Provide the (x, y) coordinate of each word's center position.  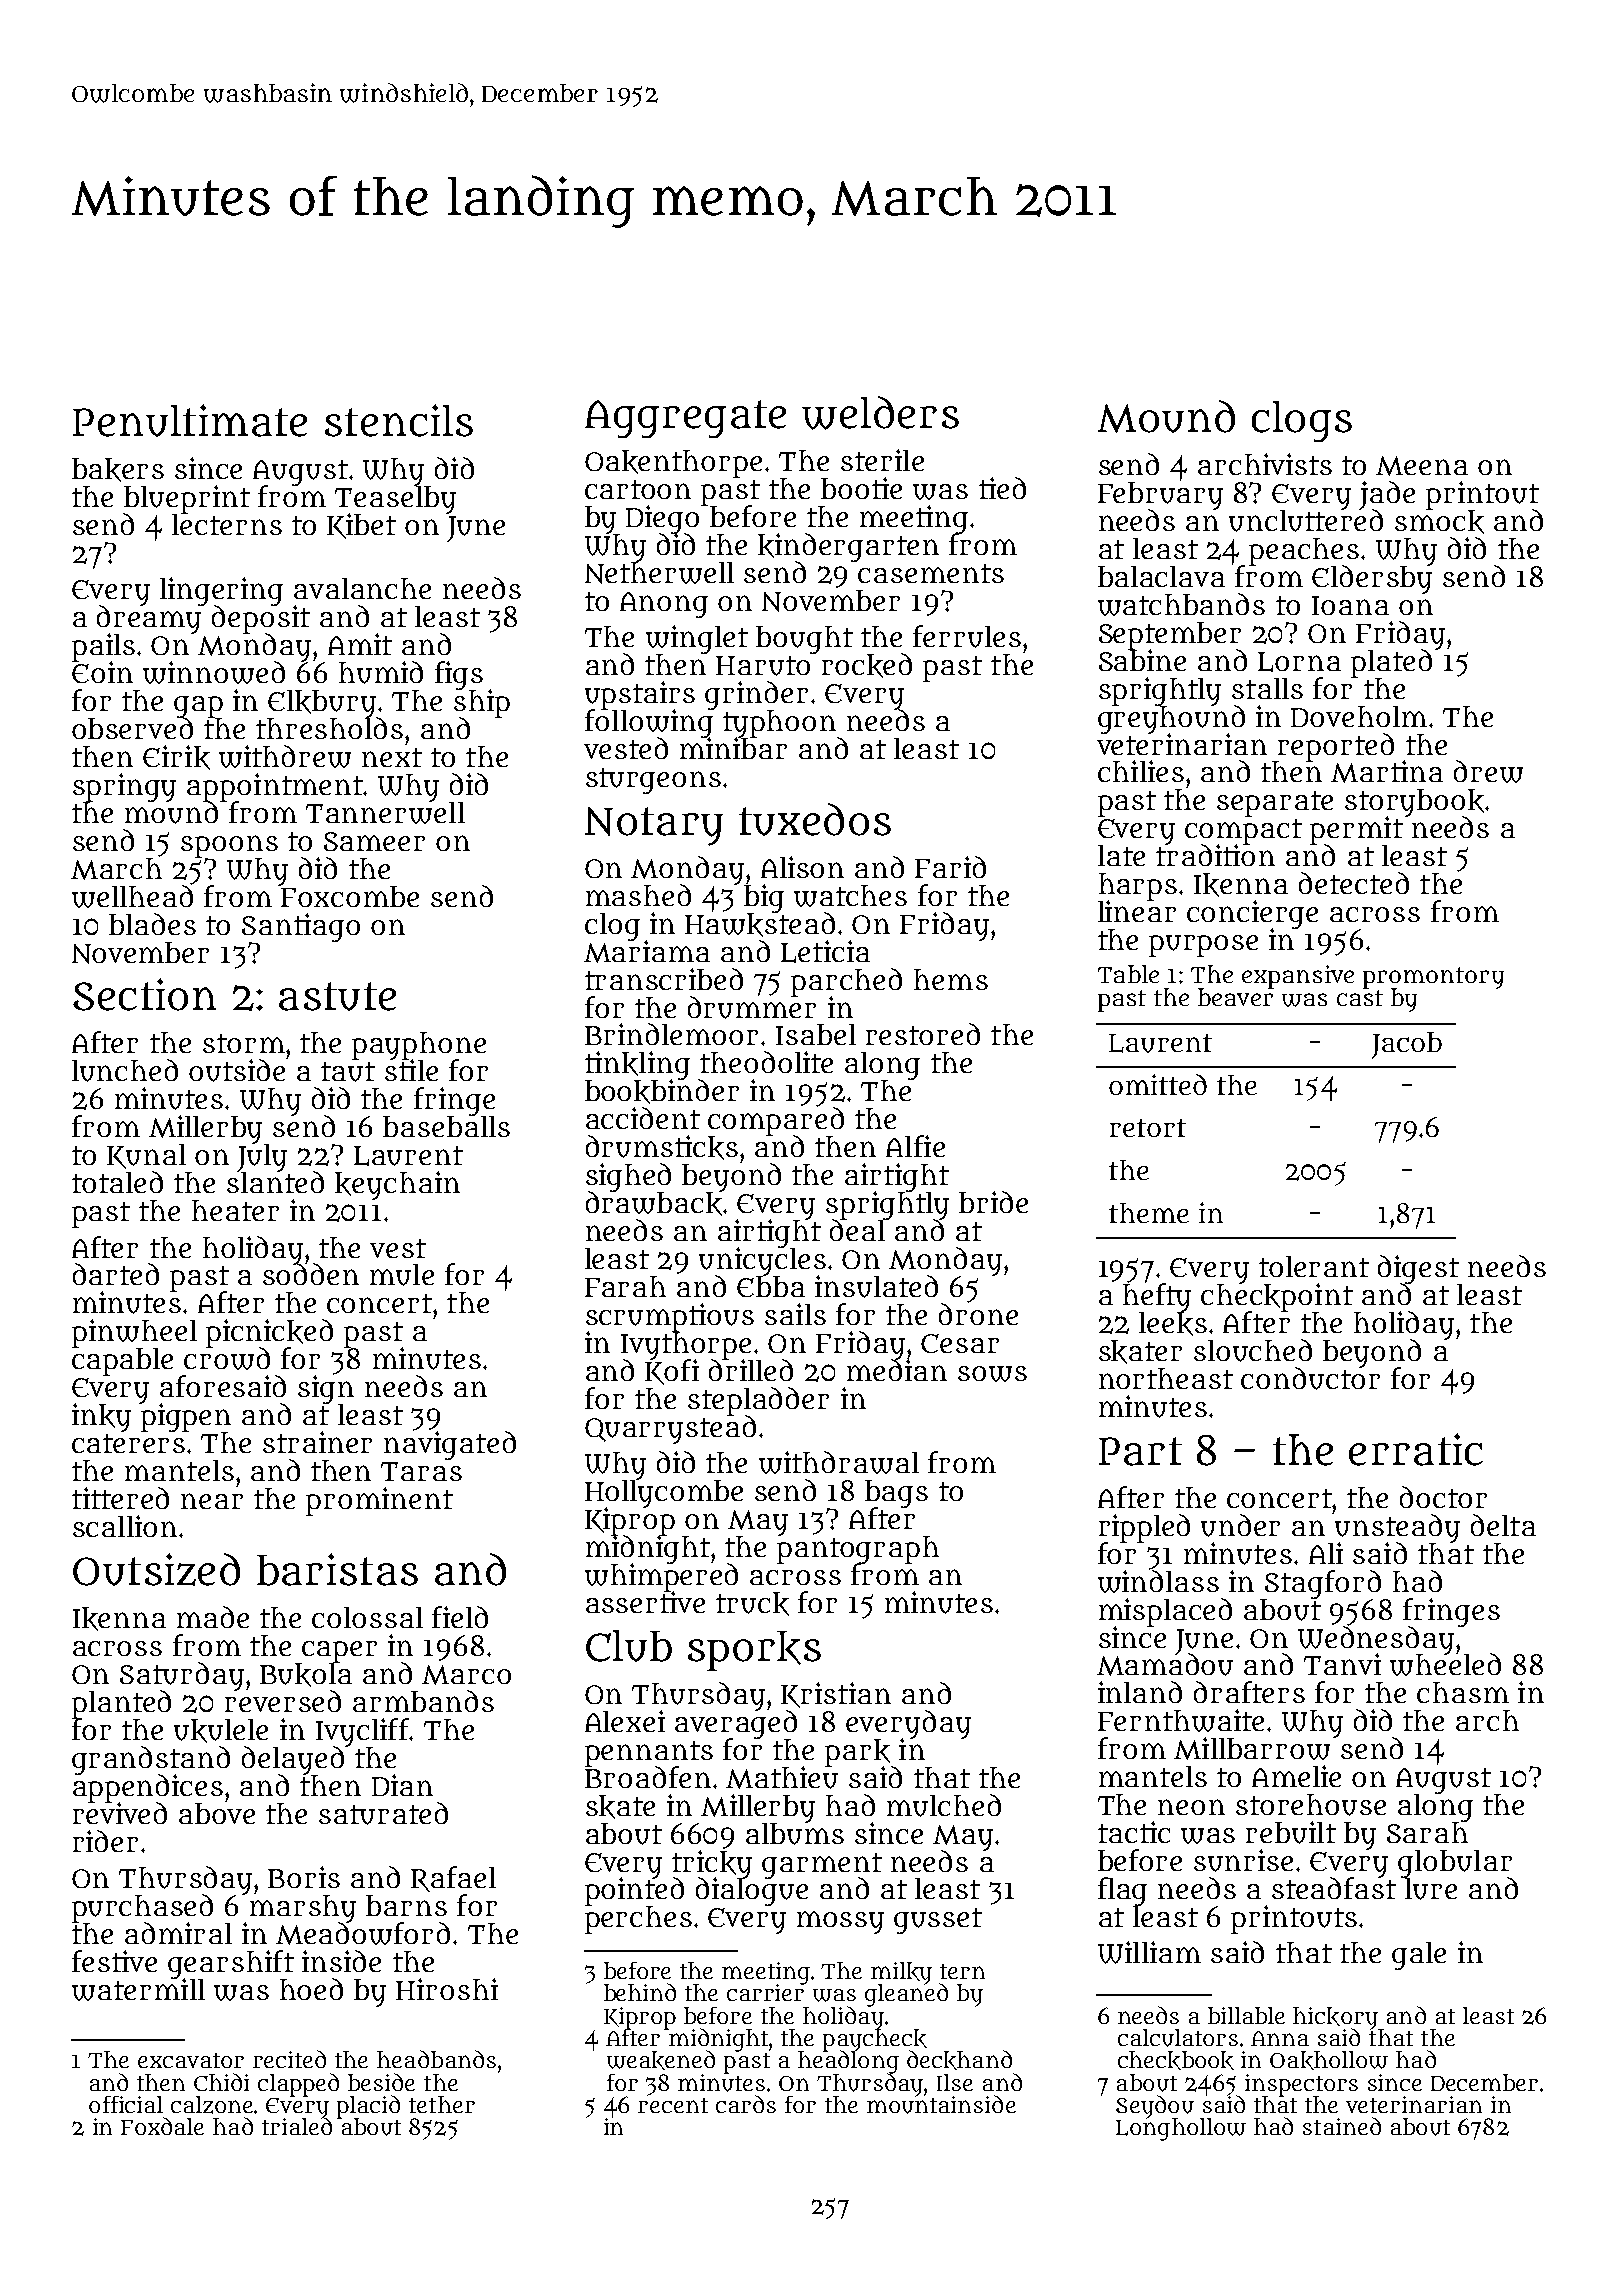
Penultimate (190, 420)
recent (673, 2105)
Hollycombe (664, 1494)
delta (1503, 1525)
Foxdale (162, 2126)
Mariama (647, 951)
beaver (1236, 997)
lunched (125, 1070)
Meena (1422, 466)
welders (880, 413)
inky (101, 1417)
